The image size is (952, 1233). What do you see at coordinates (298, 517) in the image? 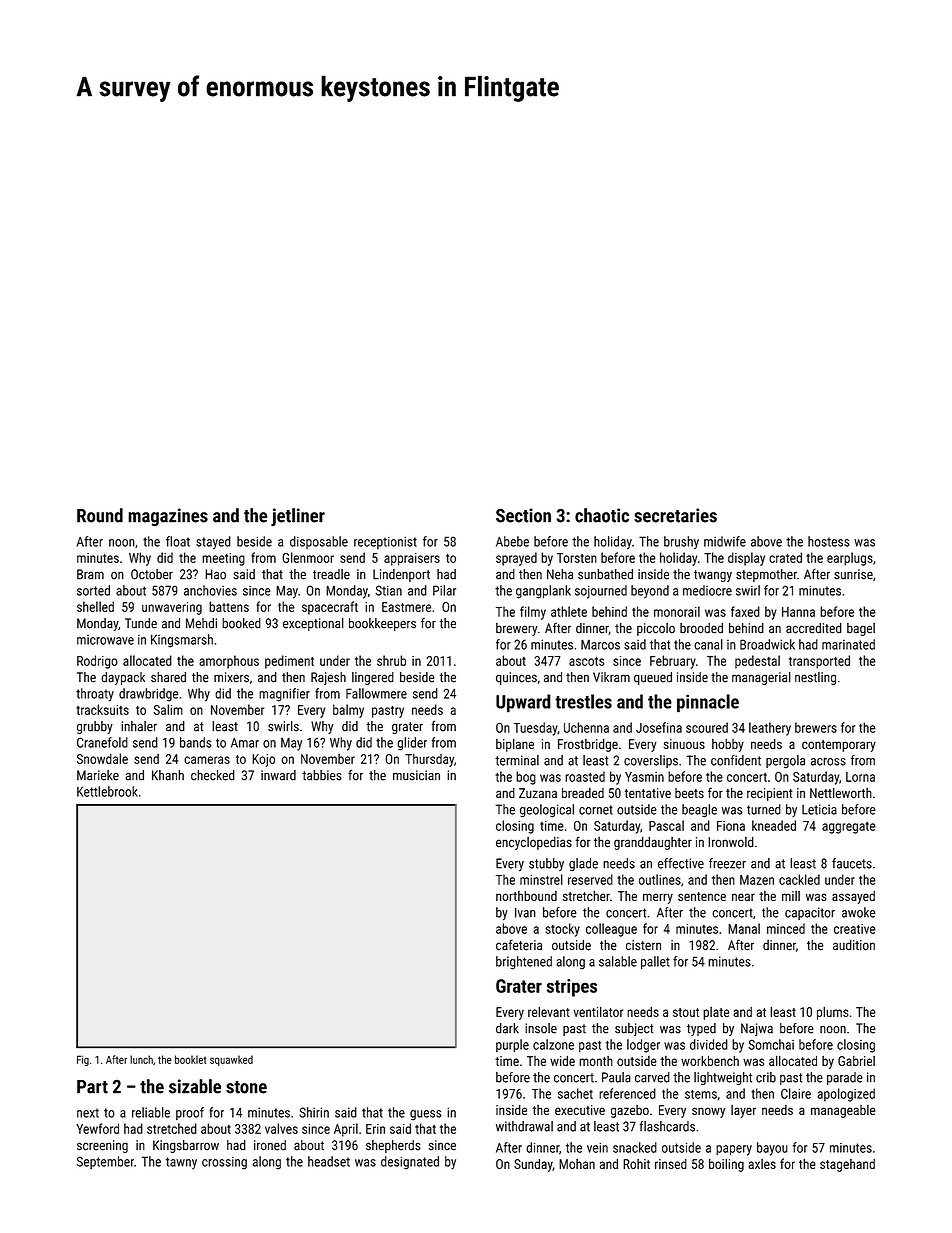
I see `jetliner` at bounding box center [298, 517].
